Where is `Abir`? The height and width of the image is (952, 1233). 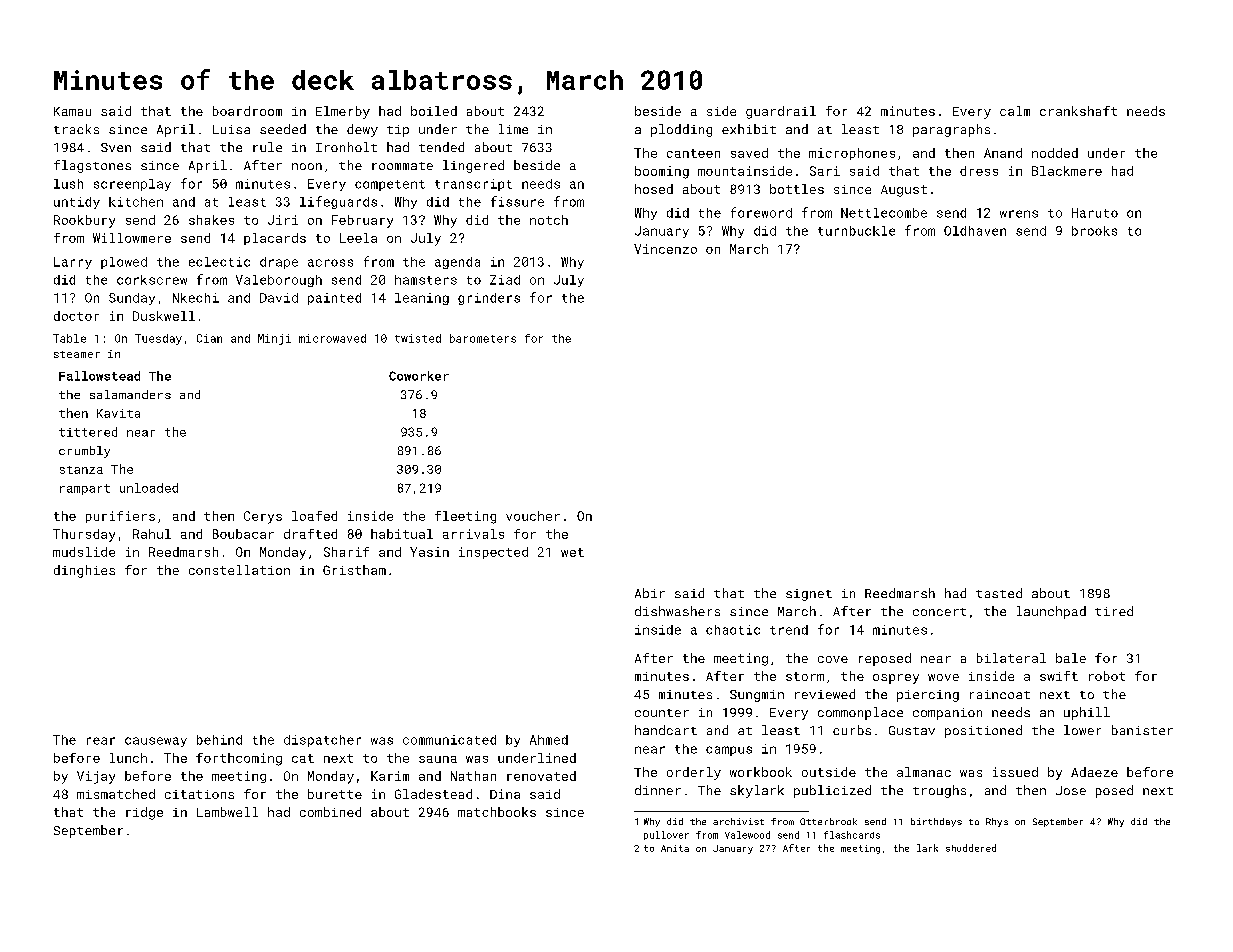
Abir is located at coordinates (650, 593).
